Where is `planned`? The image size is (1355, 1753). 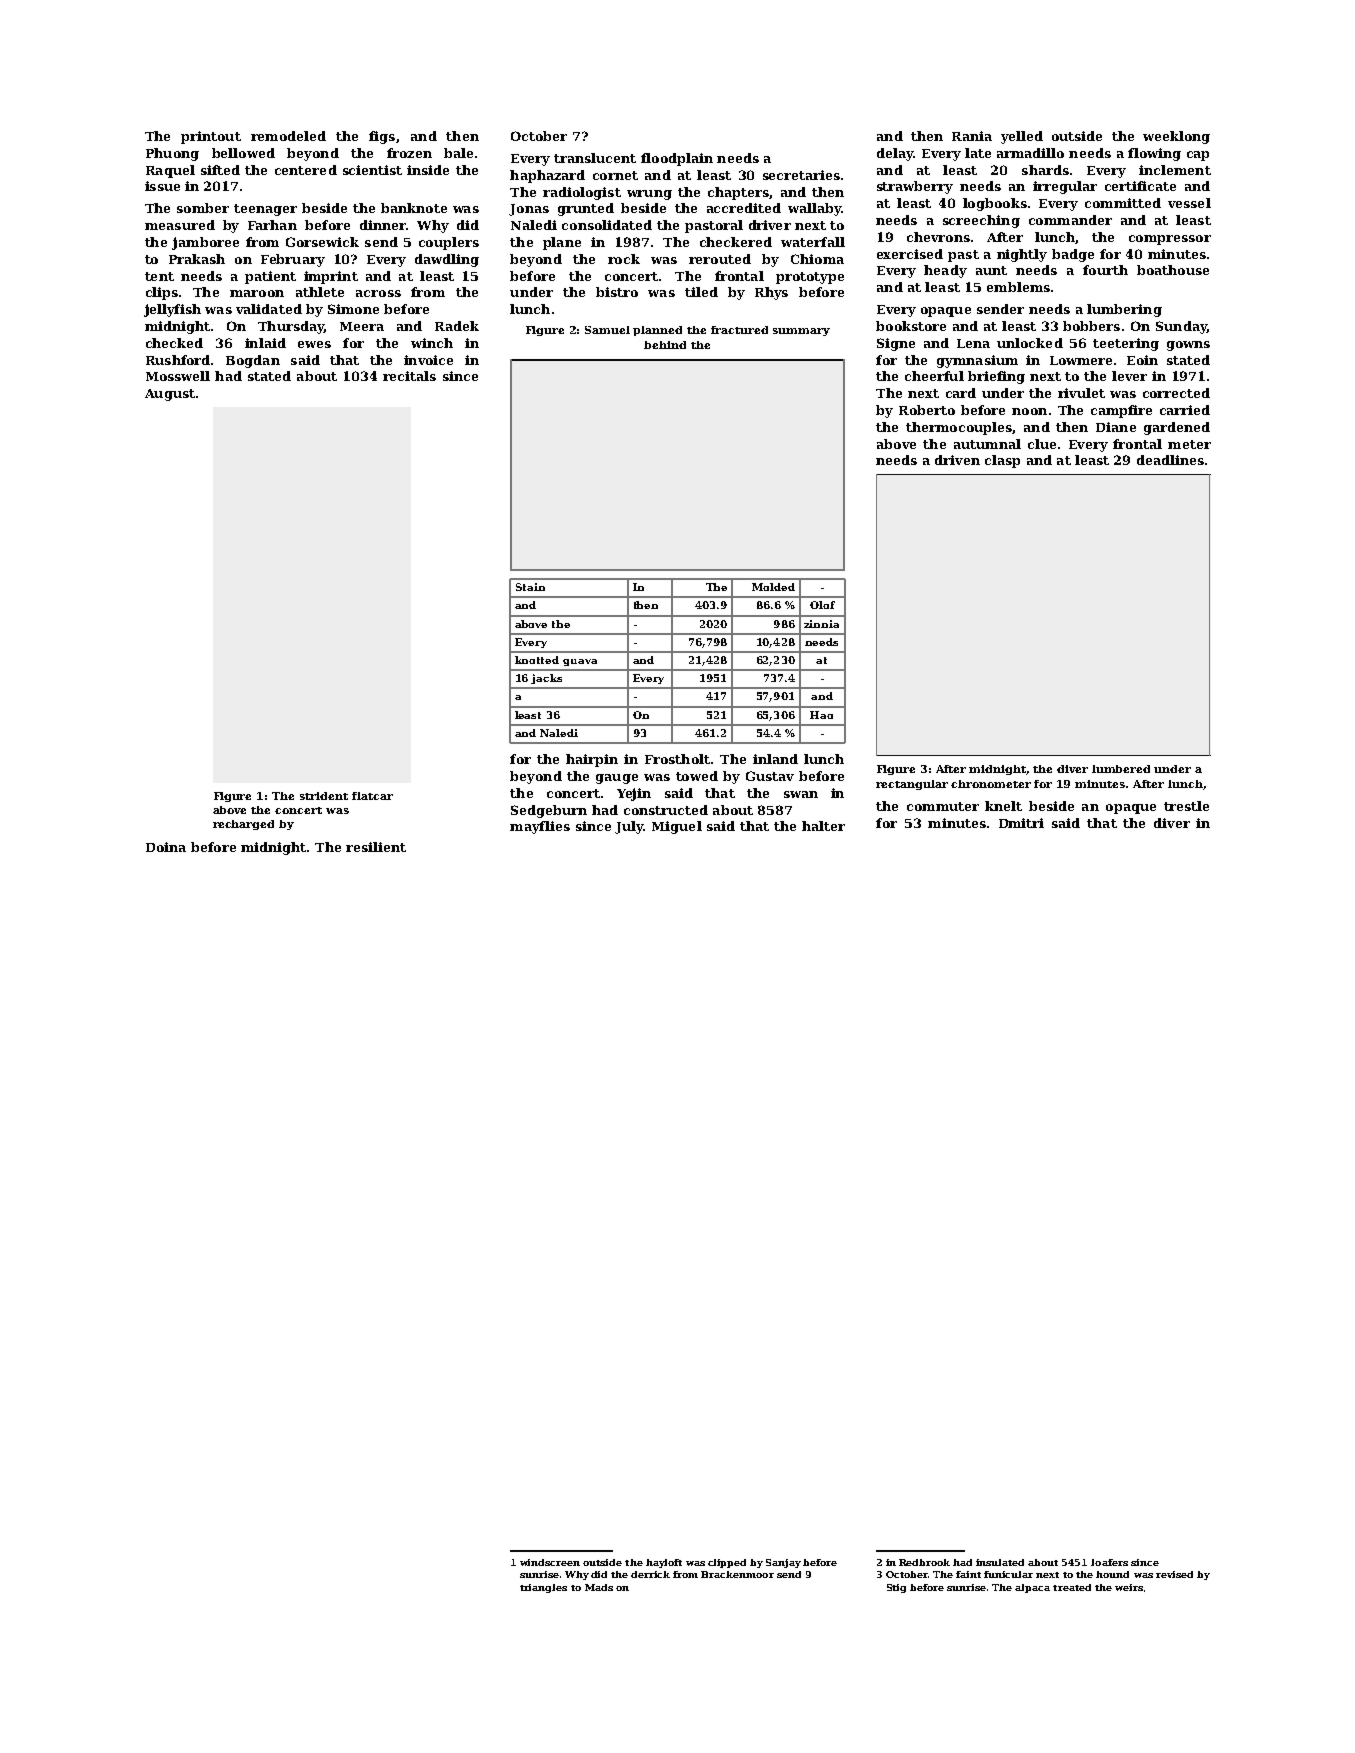
planned is located at coordinates (657, 331).
